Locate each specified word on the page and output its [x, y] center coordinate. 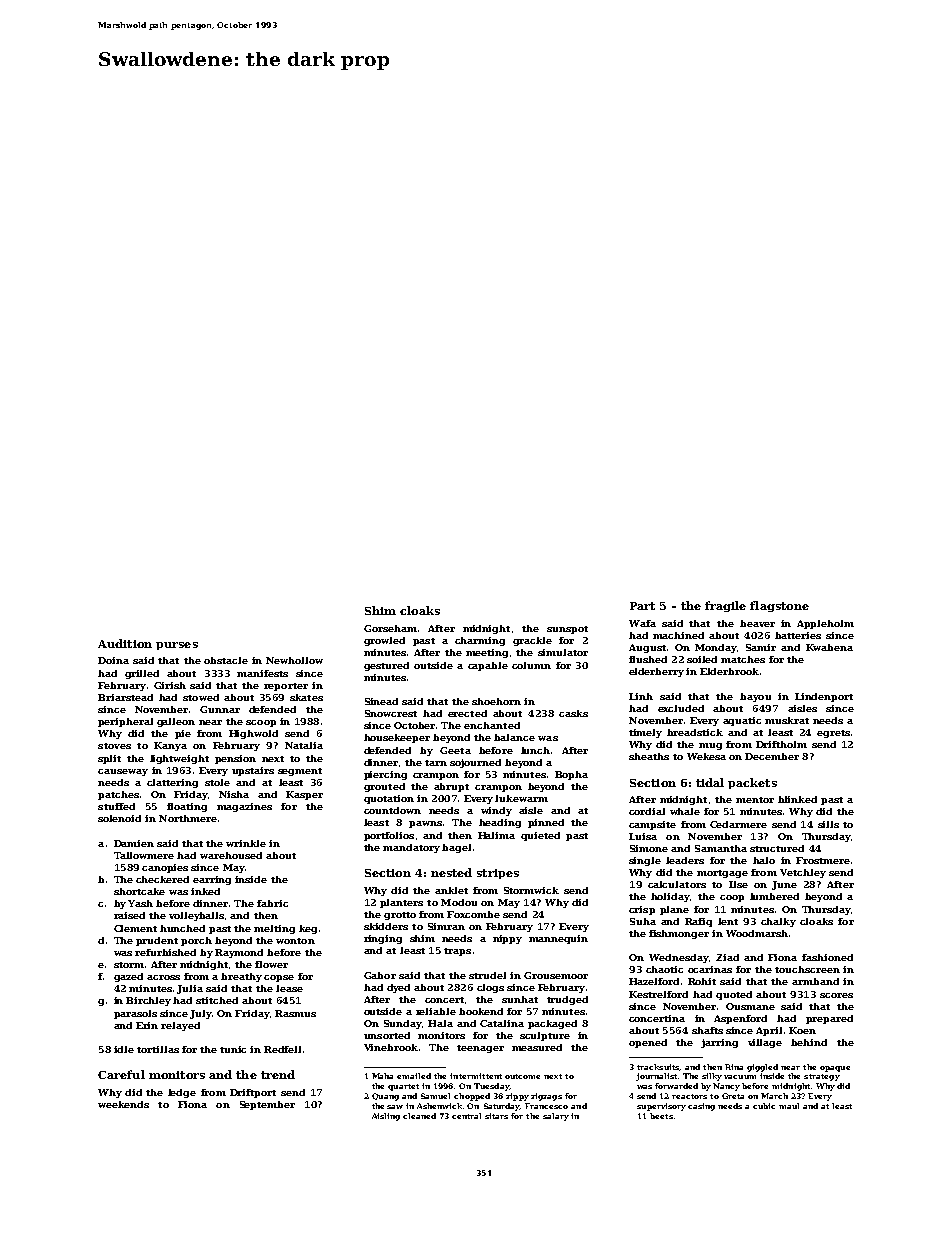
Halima [496, 835]
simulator [563, 652]
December [772, 756]
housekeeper [397, 738]
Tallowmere [144, 855]
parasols [135, 1014]
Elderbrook [729, 671]
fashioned [827, 957]
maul [789, 1106]
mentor [755, 800]
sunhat [520, 999]
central [466, 1116]
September [267, 1105]
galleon [176, 722]
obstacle [226, 660]
